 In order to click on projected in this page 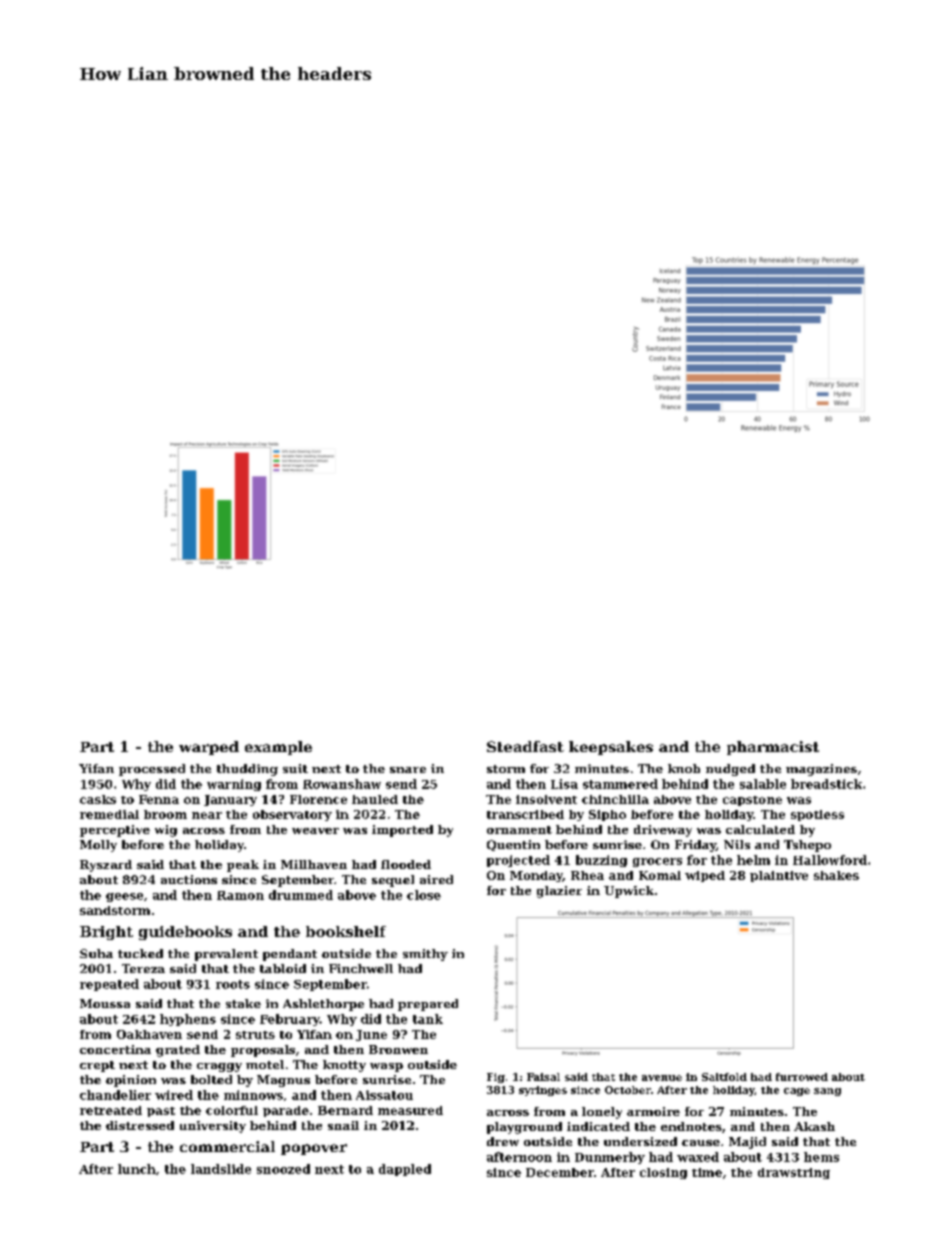, I will do `click(518, 861)`.
